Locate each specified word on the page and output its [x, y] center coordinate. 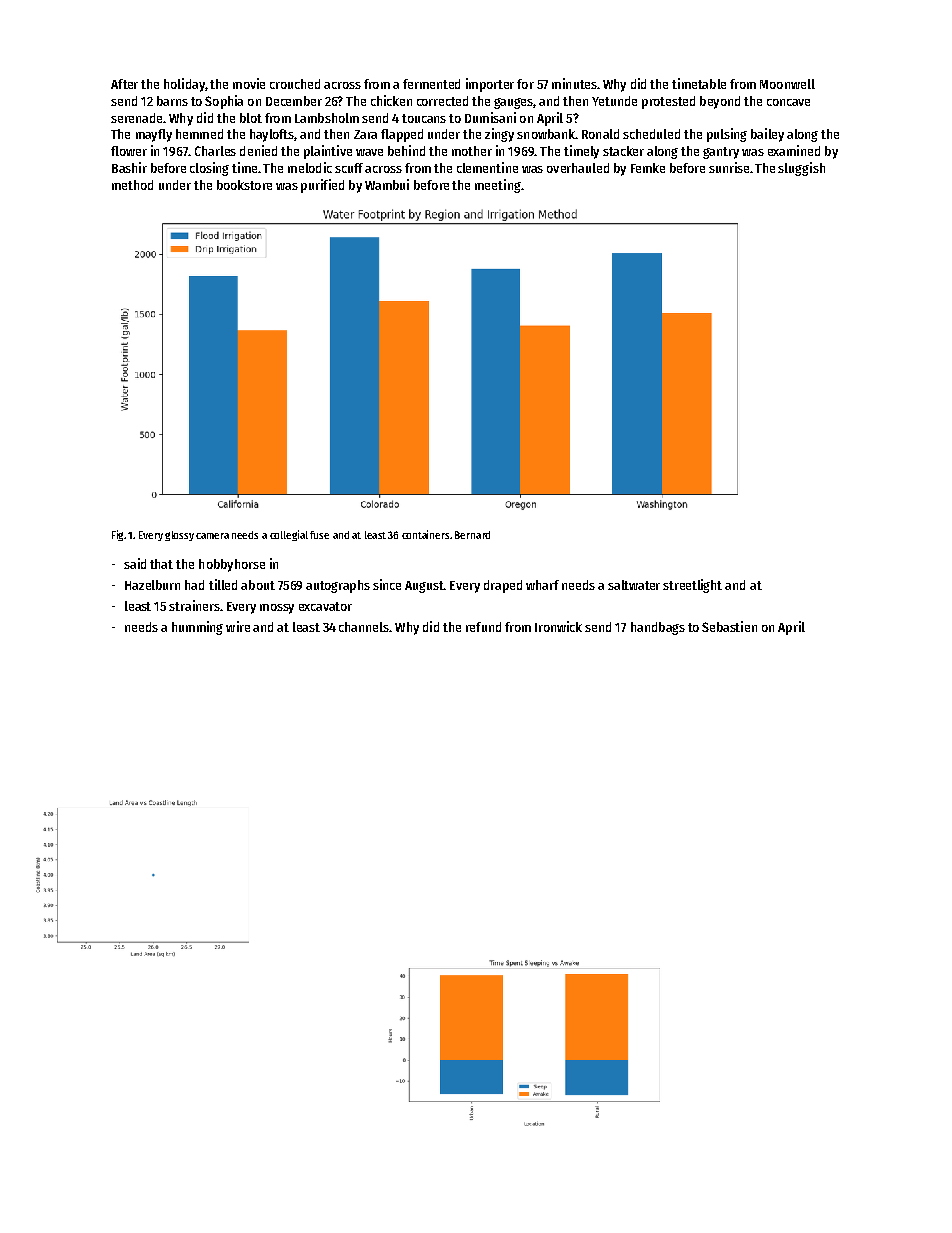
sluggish [801, 169]
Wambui [387, 184]
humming [197, 628]
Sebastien [729, 626]
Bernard [472, 535]
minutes [574, 83]
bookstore [244, 185]
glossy [179, 536]
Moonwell [787, 84]
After [124, 84]
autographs [338, 586]
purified [322, 186]
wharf [542, 585]
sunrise [729, 167]
